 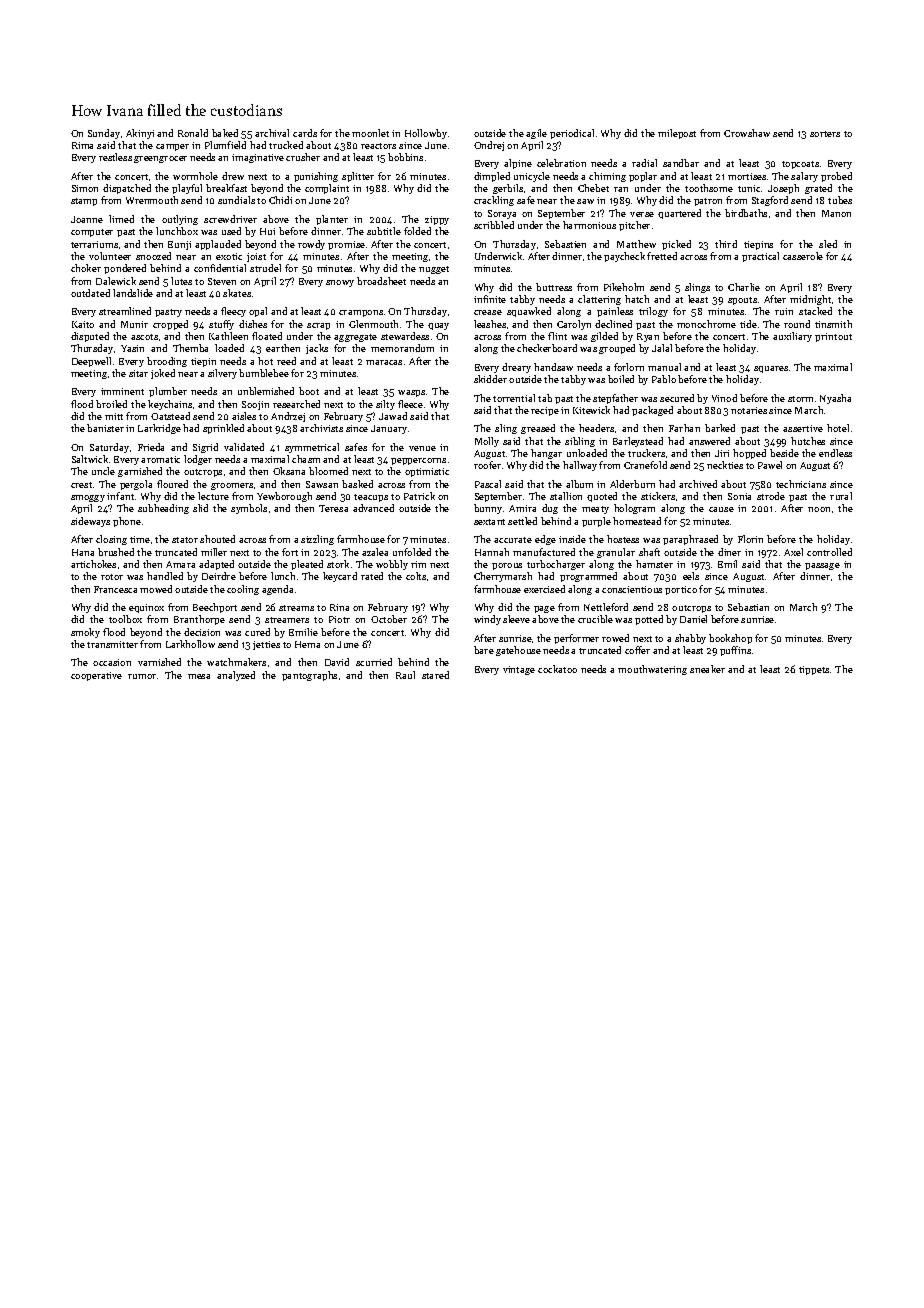 What do you see at coordinates (677, 134) in the screenshot?
I see `milepost` at bounding box center [677, 134].
